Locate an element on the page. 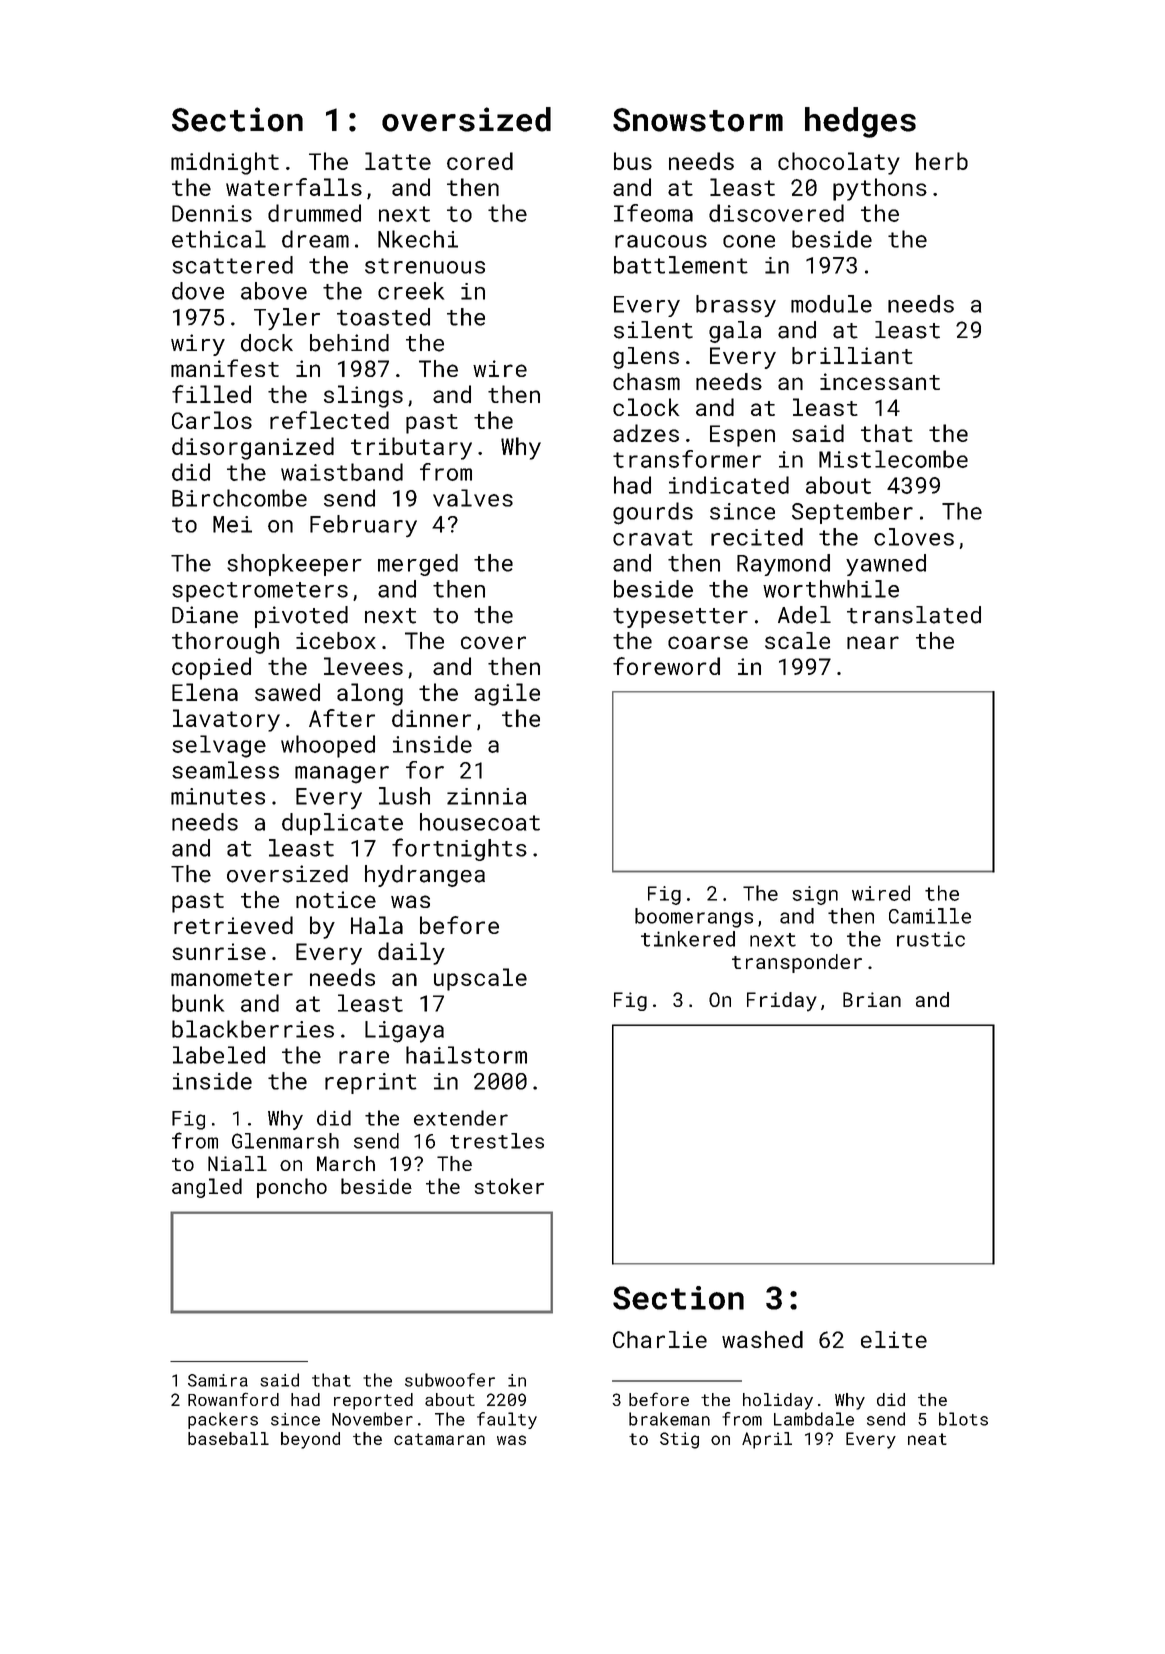  daily is located at coordinates (411, 953).
